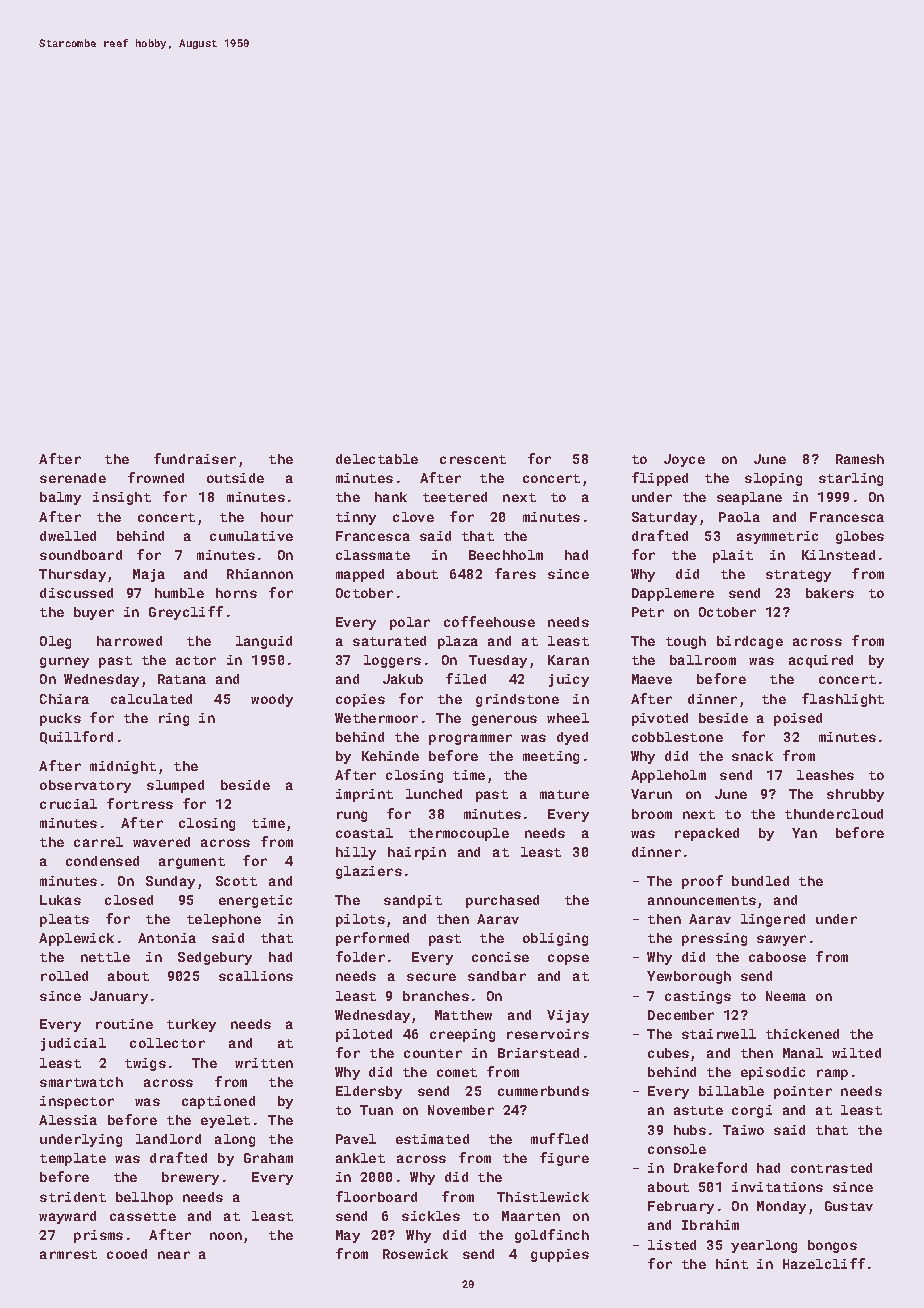  I want to click on smartwatch, so click(81, 1082).
